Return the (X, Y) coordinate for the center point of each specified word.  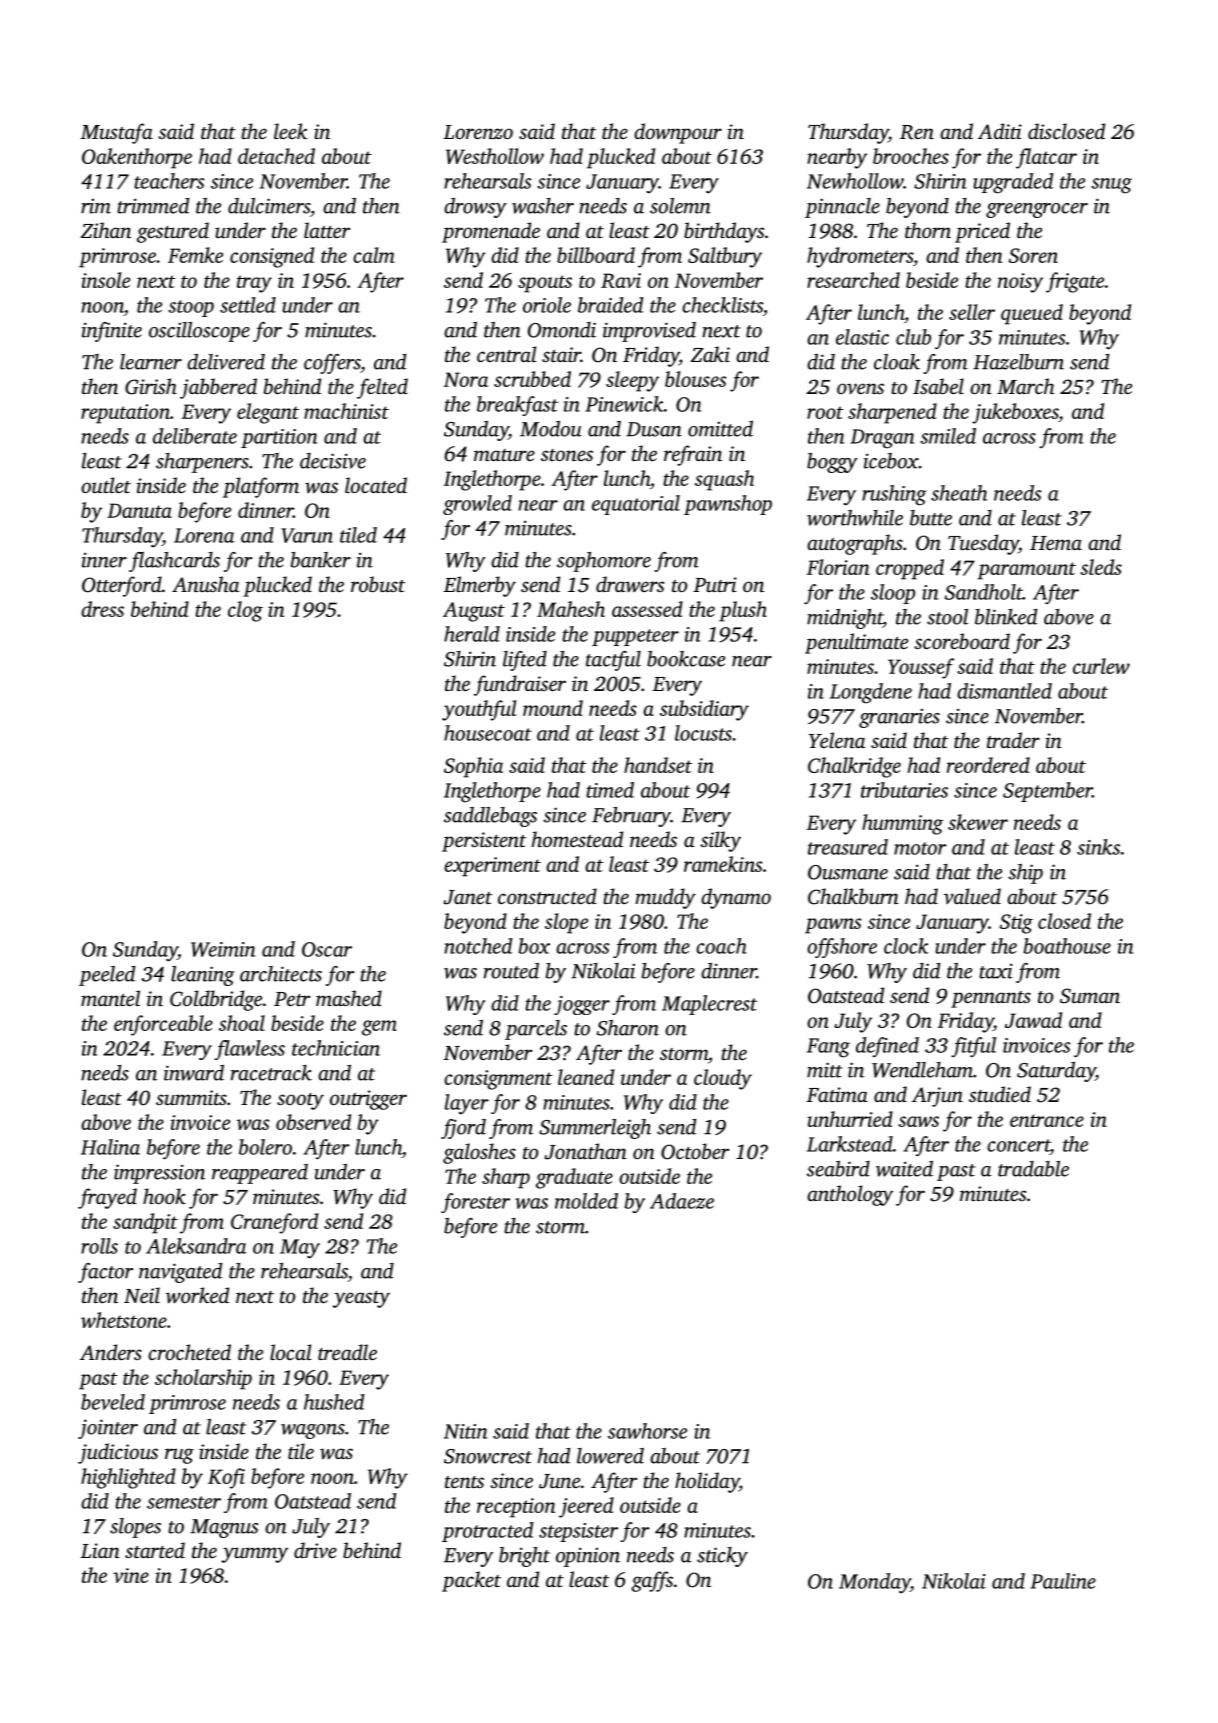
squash (724, 480)
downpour (678, 133)
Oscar (327, 949)
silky (720, 841)
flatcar (1046, 158)
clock (906, 946)
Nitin (466, 1431)
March (1025, 386)
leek (291, 131)
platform (261, 487)
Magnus (224, 1528)
